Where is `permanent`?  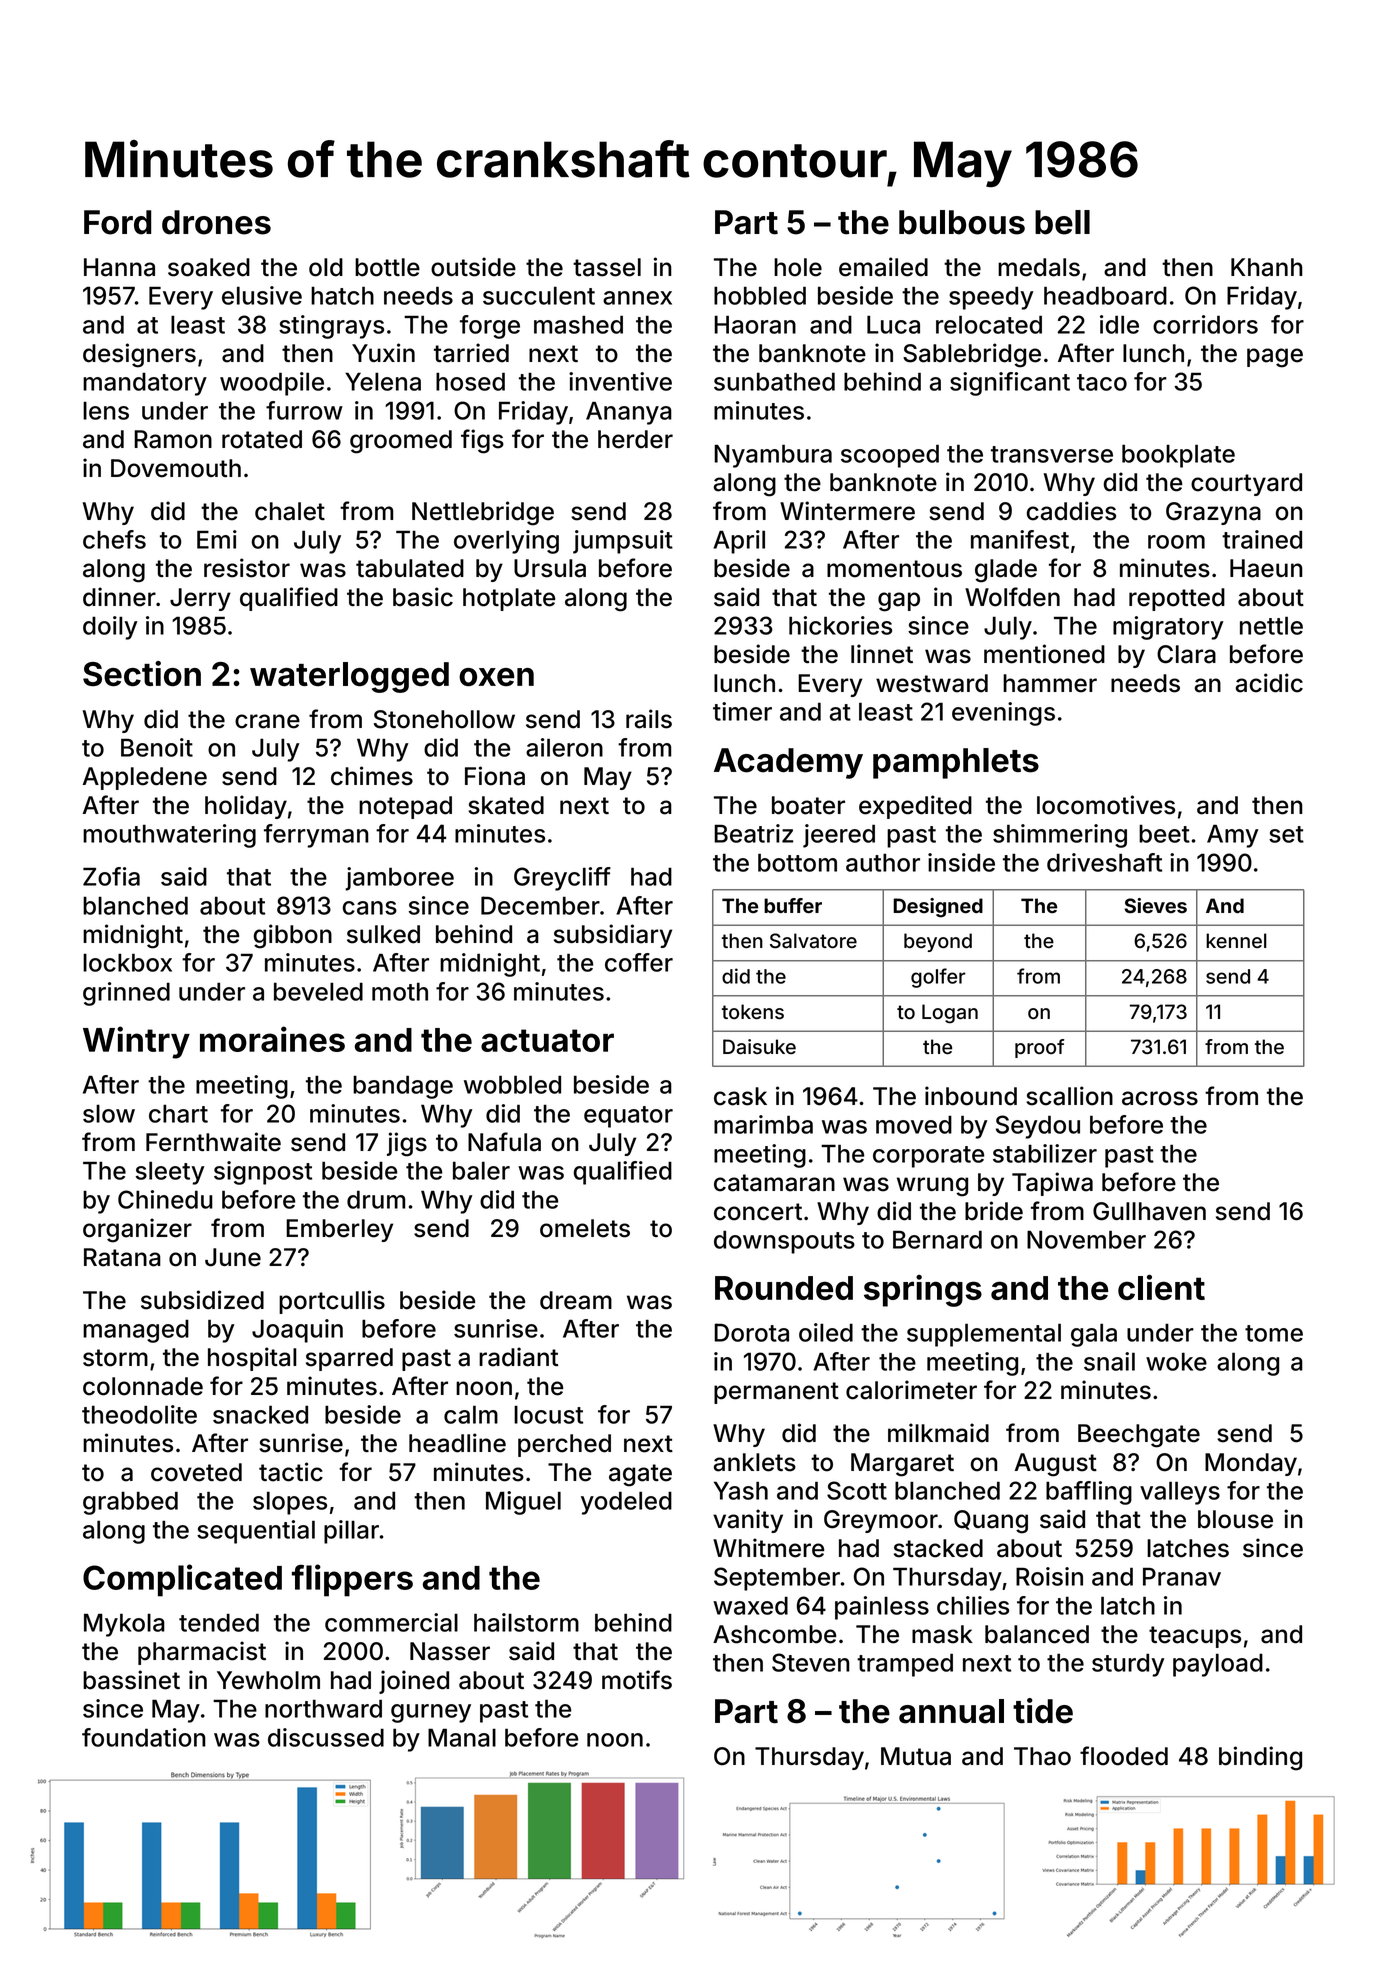 permanent is located at coordinates (776, 1393).
